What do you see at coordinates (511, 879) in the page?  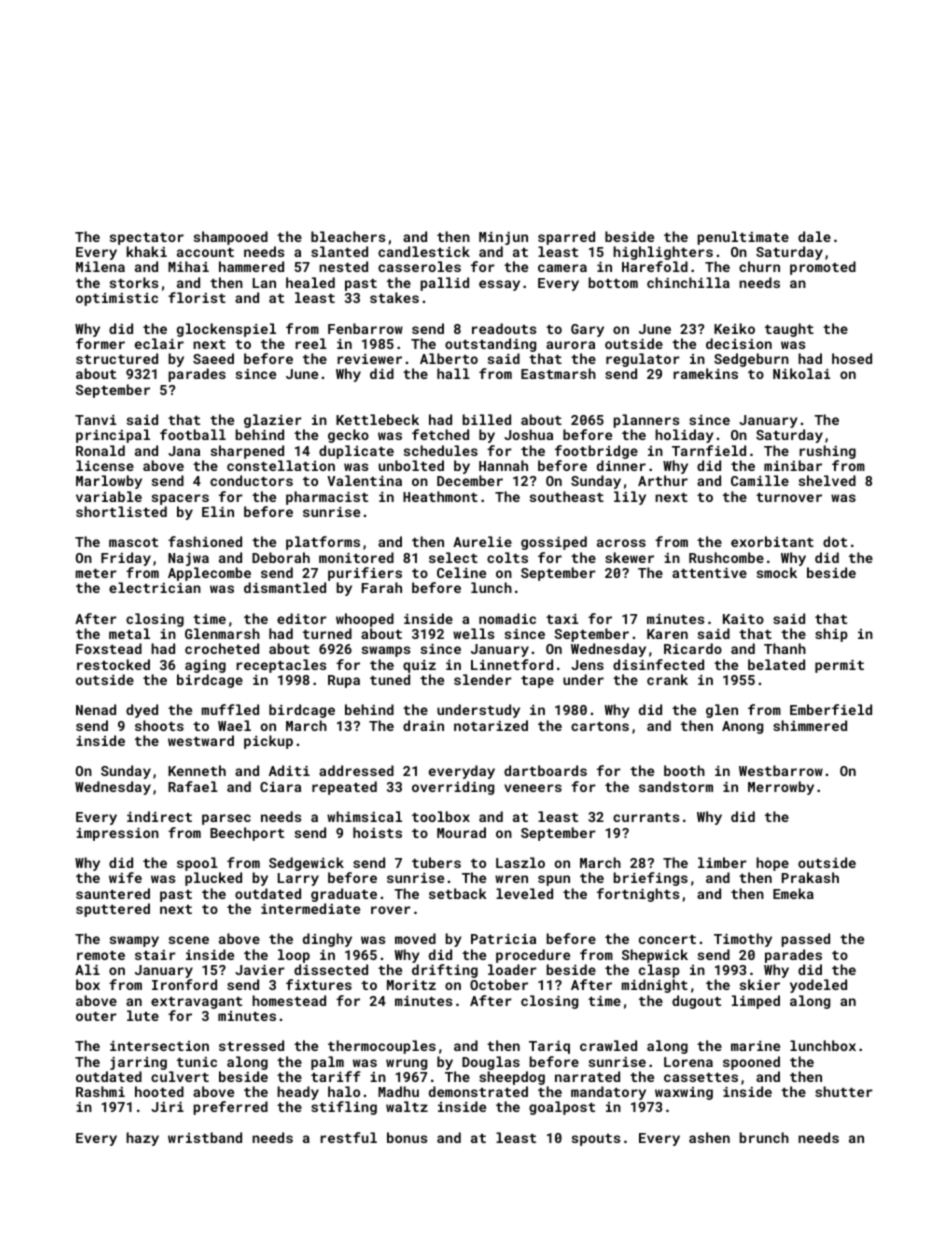 I see `wren` at bounding box center [511, 879].
